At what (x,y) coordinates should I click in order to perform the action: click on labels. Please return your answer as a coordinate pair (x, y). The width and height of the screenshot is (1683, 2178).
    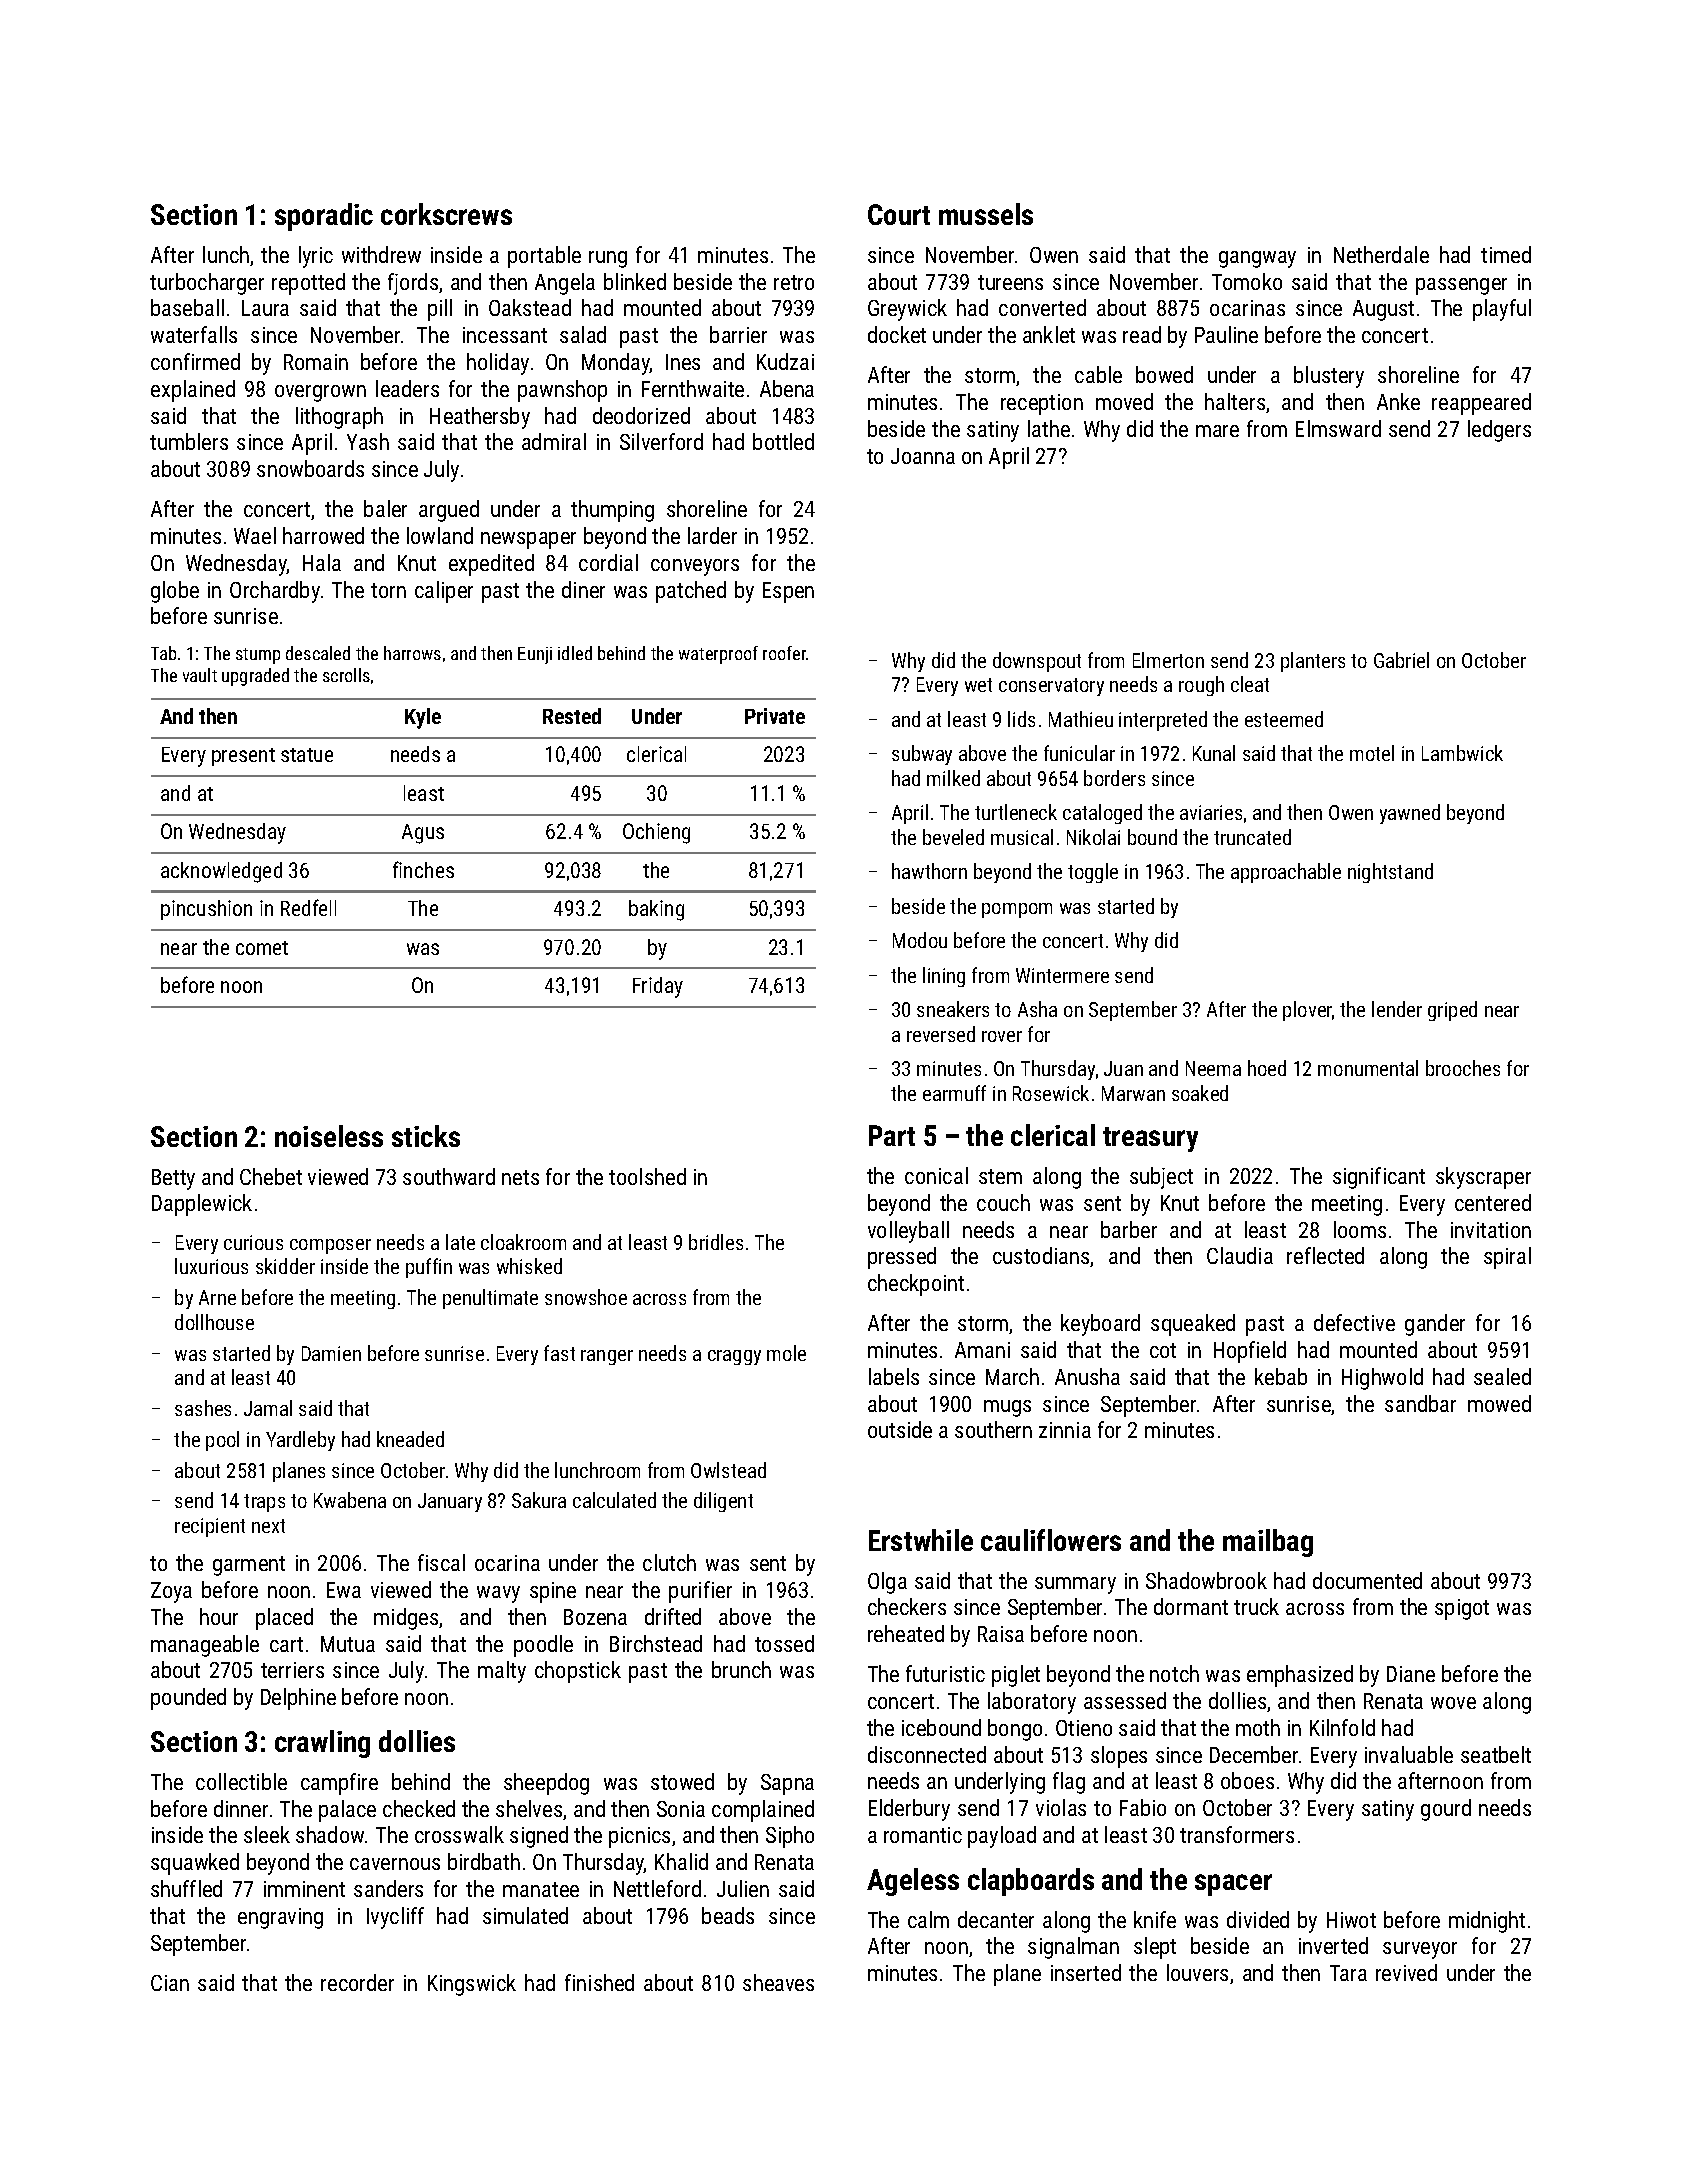
    Looking at the image, I should click on (894, 1376).
